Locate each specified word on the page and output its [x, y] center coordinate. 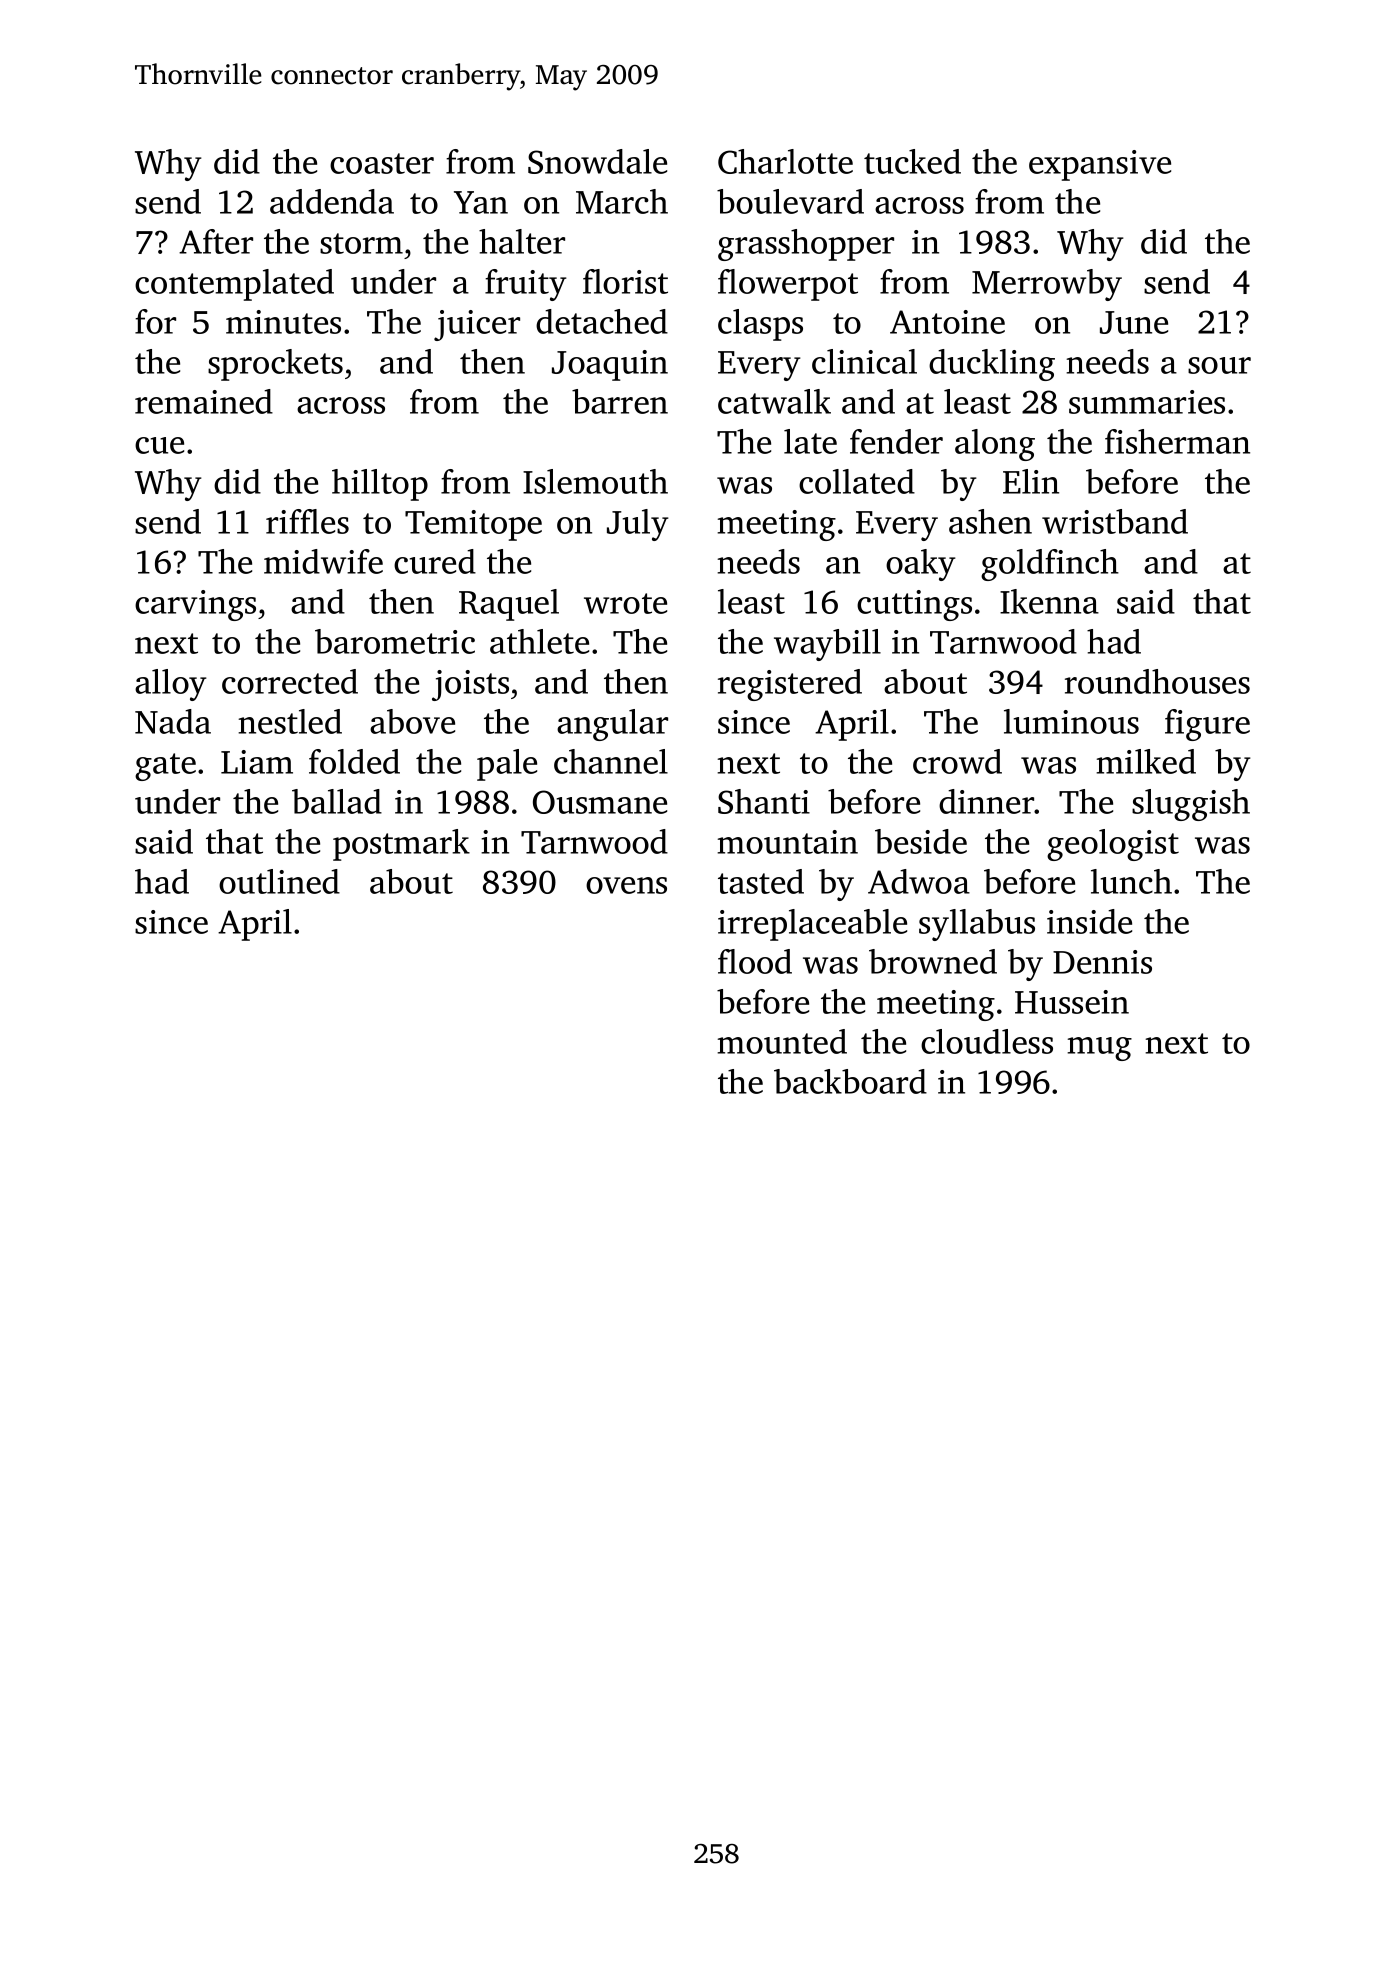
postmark [401, 845]
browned [933, 961]
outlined [279, 881]
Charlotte [785, 161]
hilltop [380, 485]
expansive [1100, 165]
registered [790, 685]
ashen [990, 521]
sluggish [1191, 805]
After [216, 241]
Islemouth [595, 481]
